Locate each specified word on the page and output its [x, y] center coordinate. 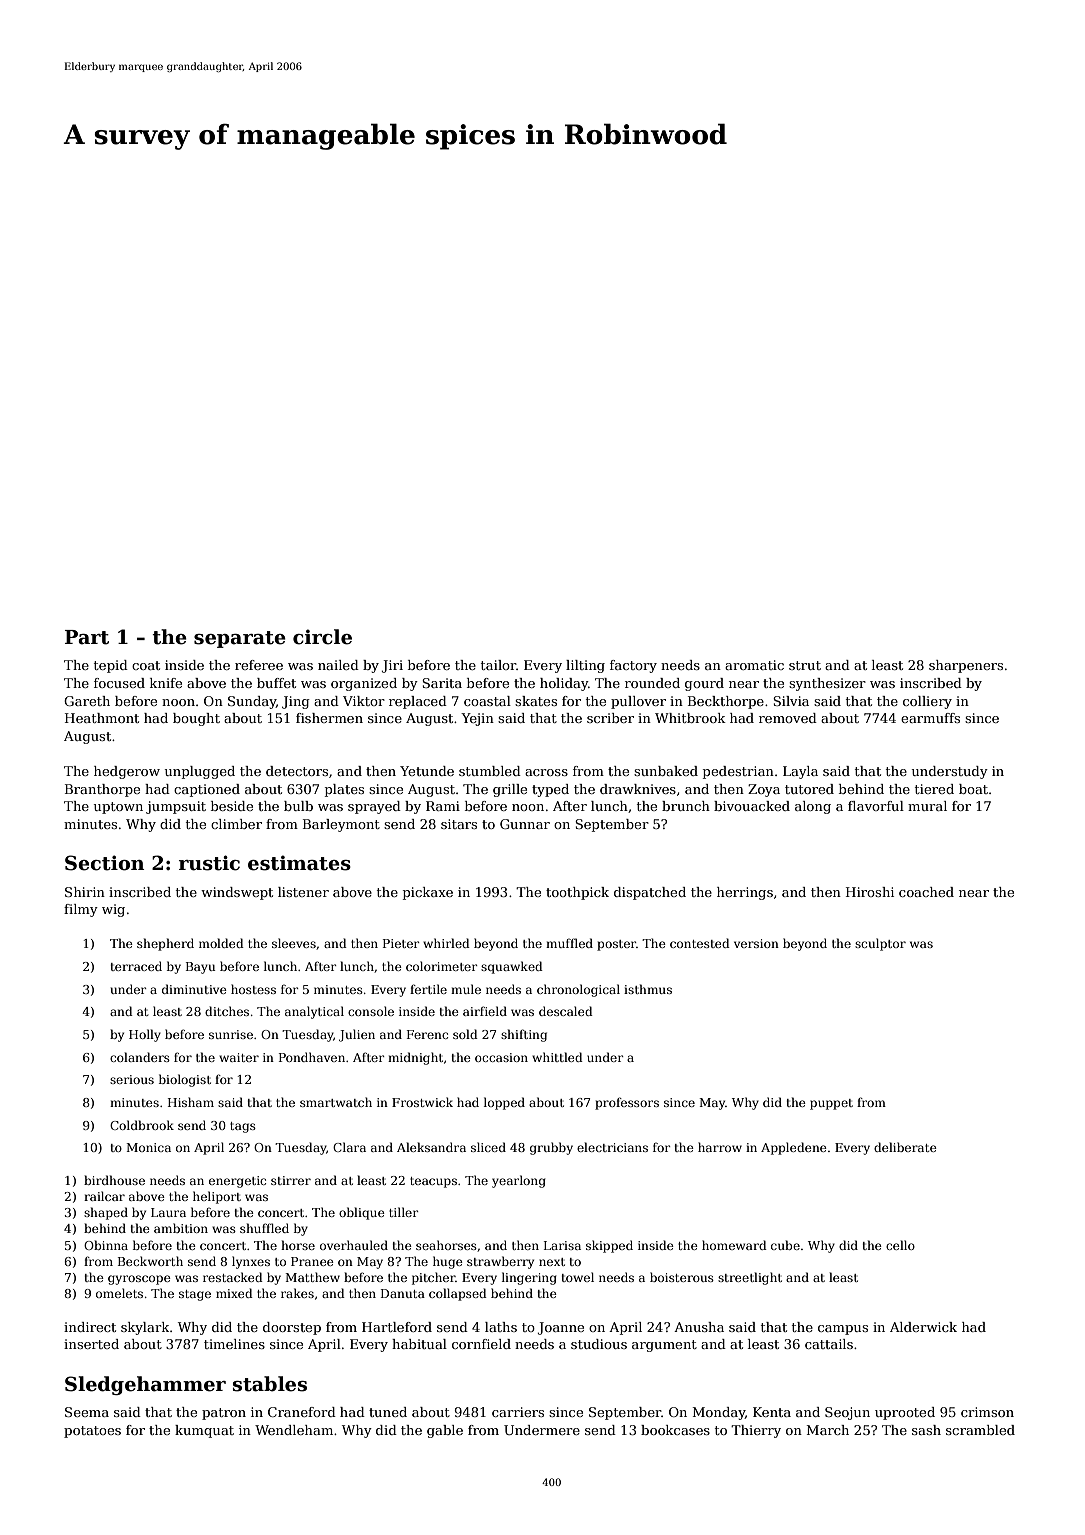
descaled [566, 1011]
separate [240, 639]
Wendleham [294, 1430]
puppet [831, 1104]
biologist [185, 1080]
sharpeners [966, 666]
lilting [585, 666]
